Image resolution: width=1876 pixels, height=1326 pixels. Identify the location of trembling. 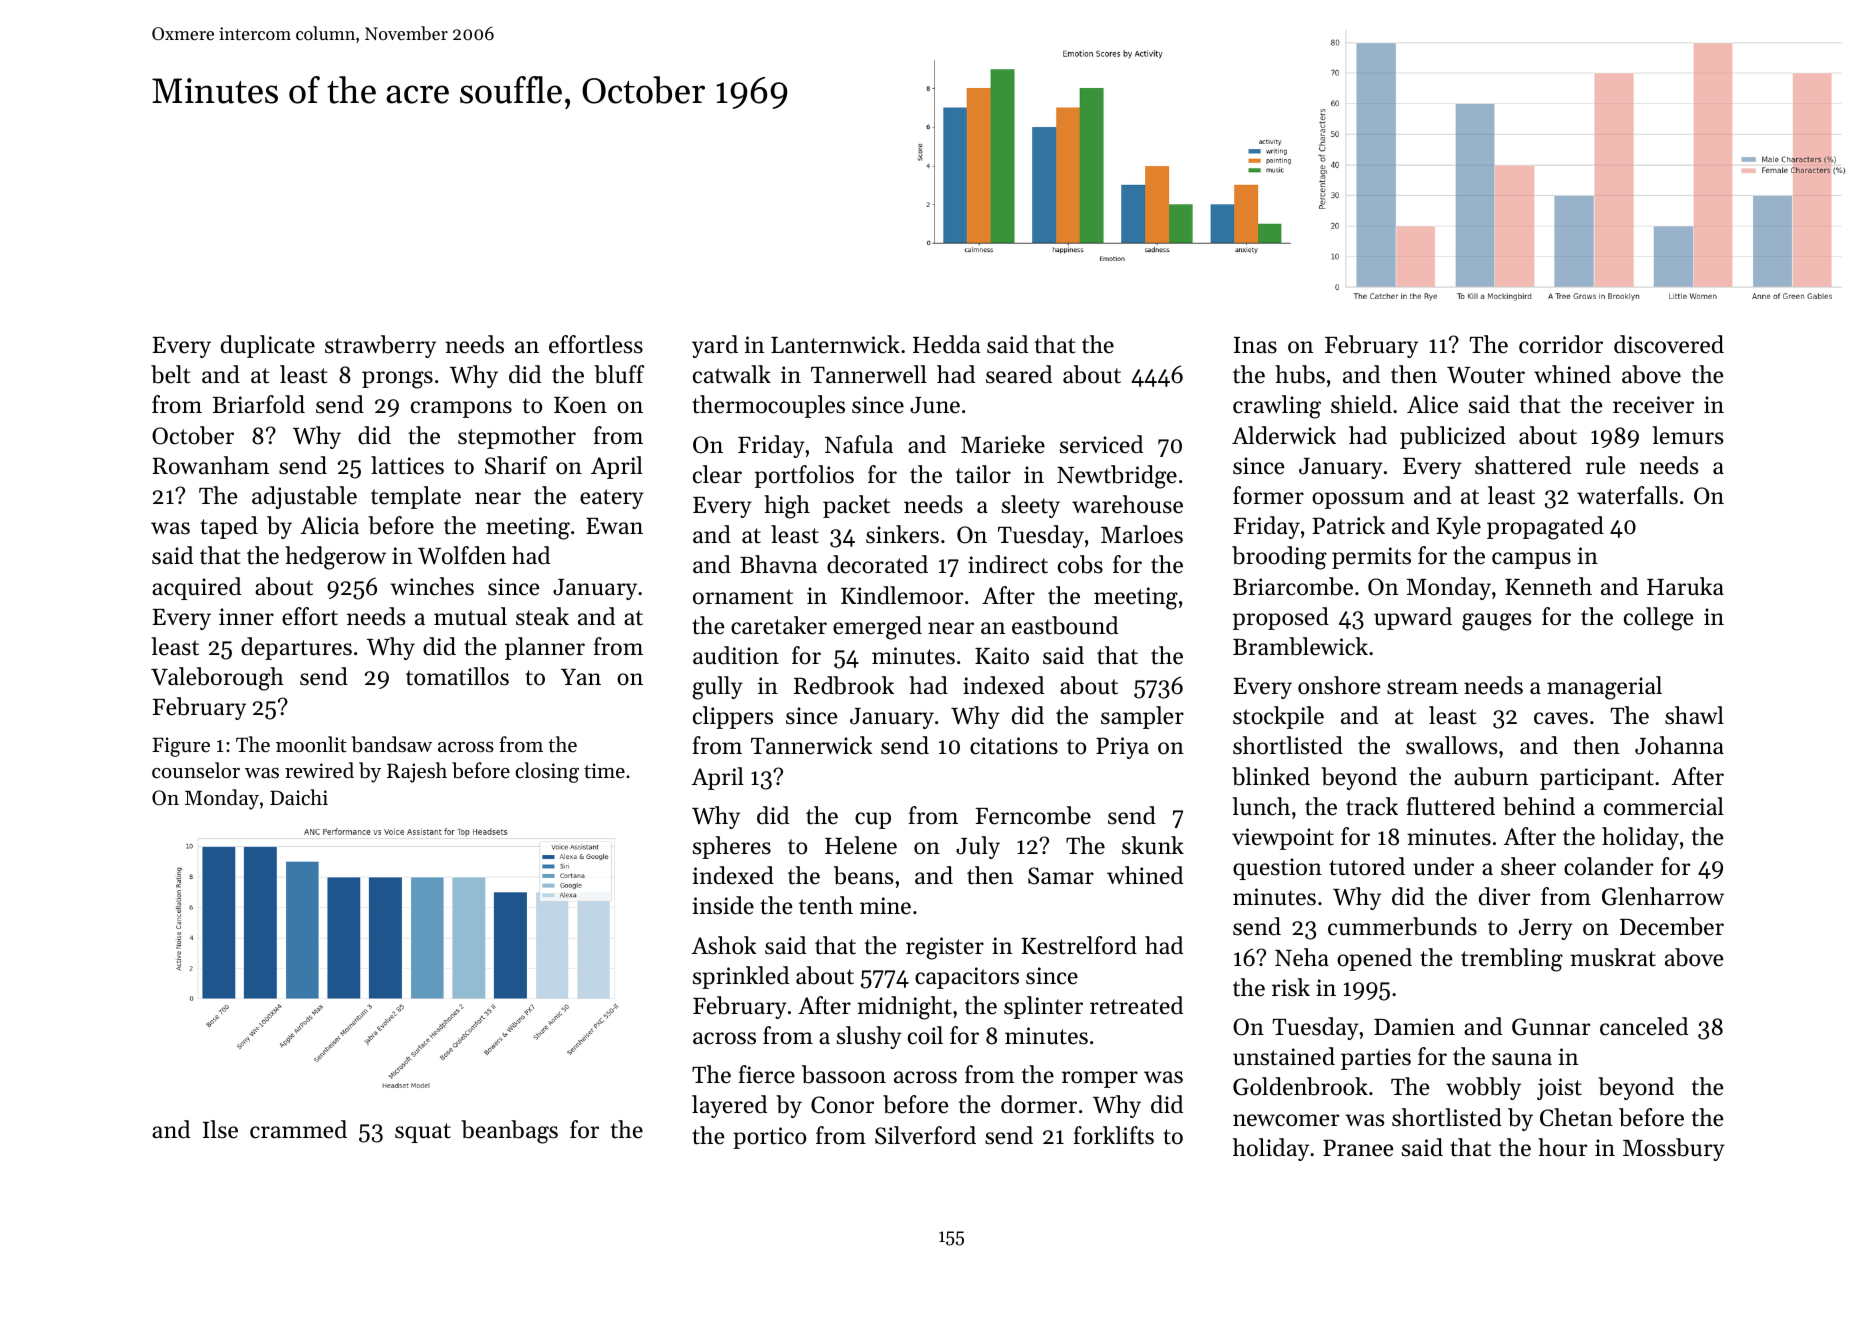
(1512, 960).
